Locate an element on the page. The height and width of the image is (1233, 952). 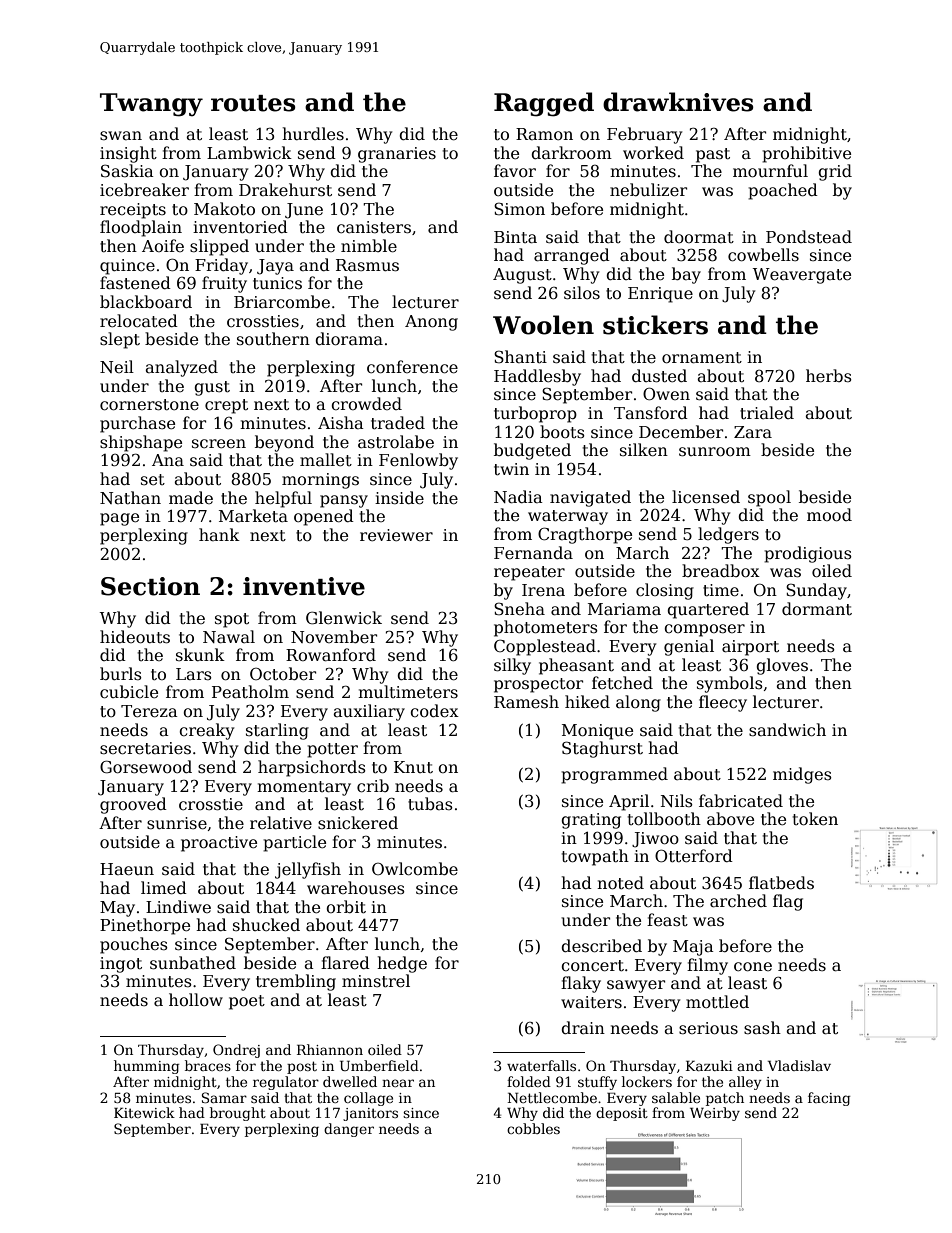
routes is located at coordinates (253, 103).
